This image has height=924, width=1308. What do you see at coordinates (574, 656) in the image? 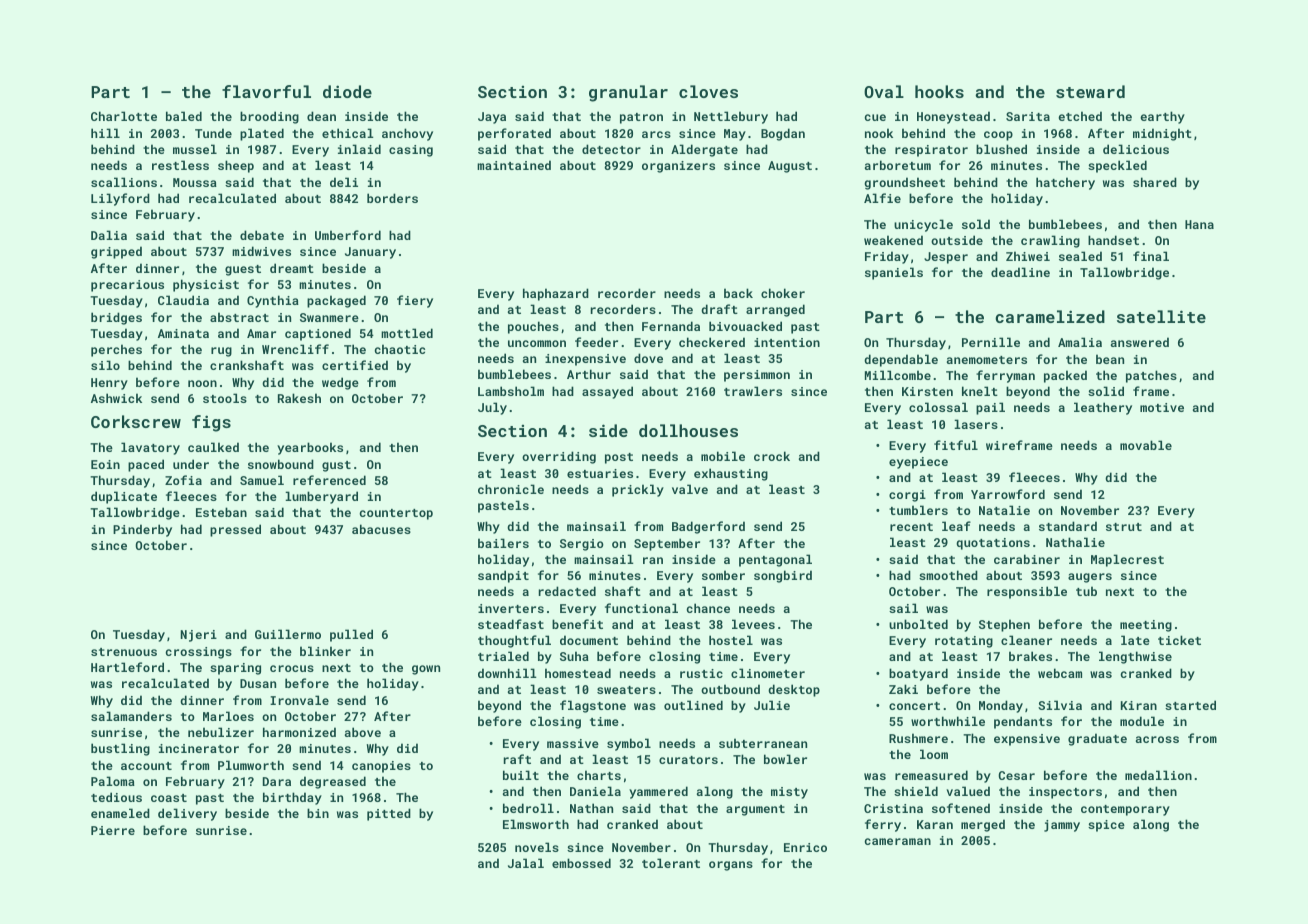
I see `Suha` at bounding box center [574, 656].
